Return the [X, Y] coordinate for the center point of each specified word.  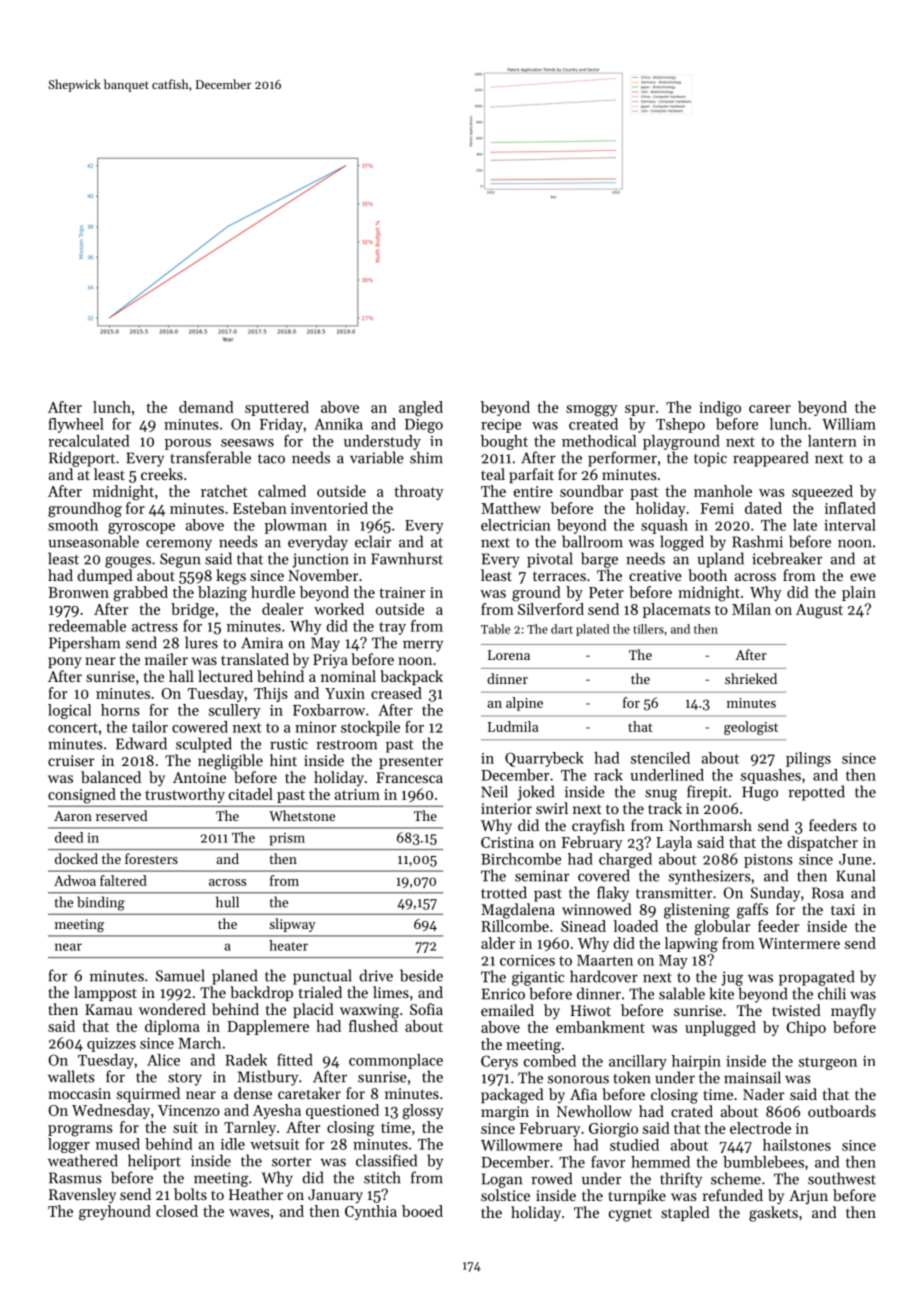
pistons [768, 861]
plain [859, 593]
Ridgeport [82, 459]
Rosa [828, 893]
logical [69, 711]
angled [421, 409]
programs [80, 1131]
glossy [423, 1112]
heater [288, 945]
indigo [720, 409]
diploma [172, 1027]
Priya [330, 661]
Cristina [507, 842]
